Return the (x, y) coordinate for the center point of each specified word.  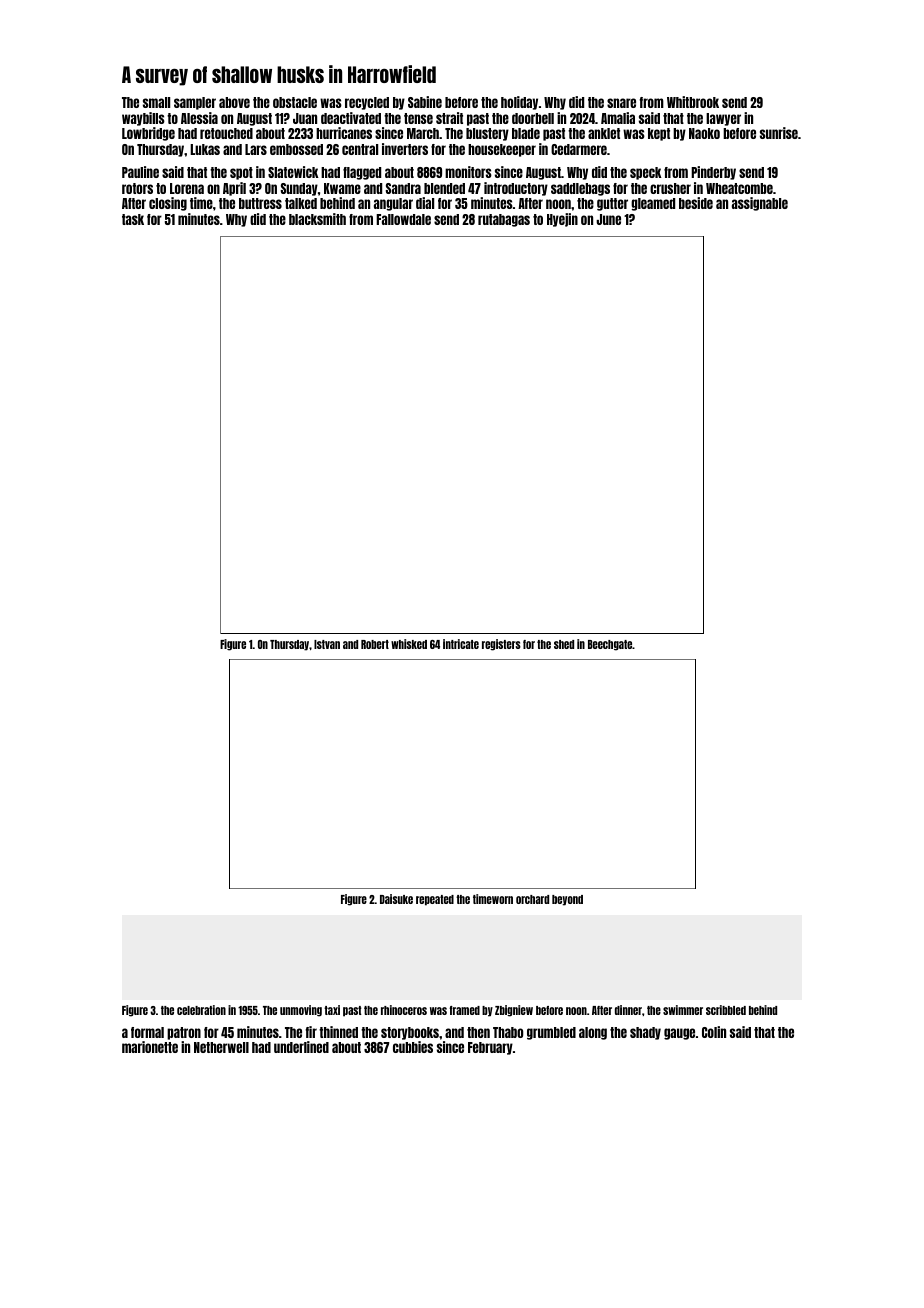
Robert (375, 644)
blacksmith (317, 219)
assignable (760, 204)
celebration (201, 1010)
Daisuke (396, 899)
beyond (567, 900)
